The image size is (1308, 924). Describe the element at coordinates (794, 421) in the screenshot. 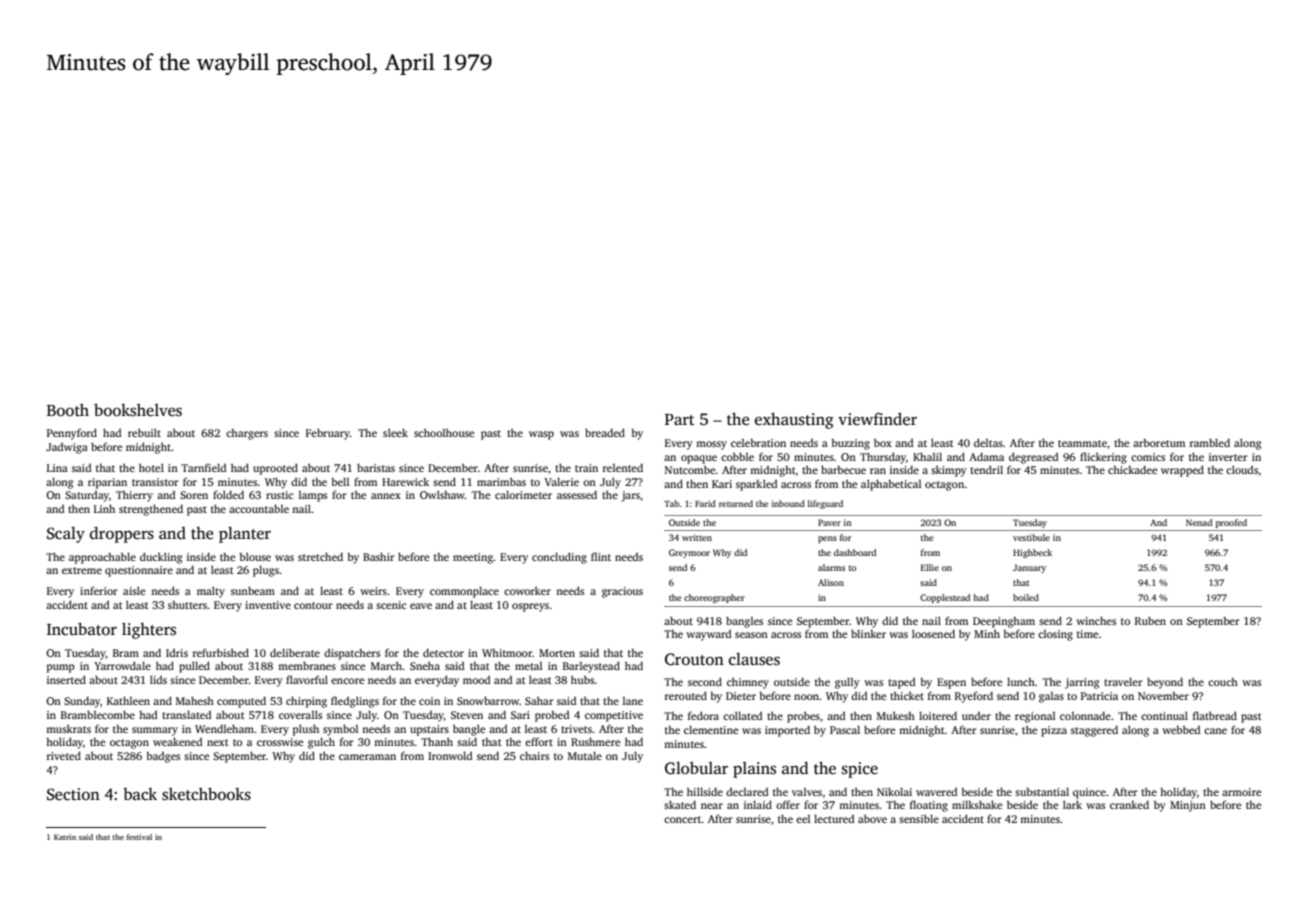

I see `exhausting` at that location.
